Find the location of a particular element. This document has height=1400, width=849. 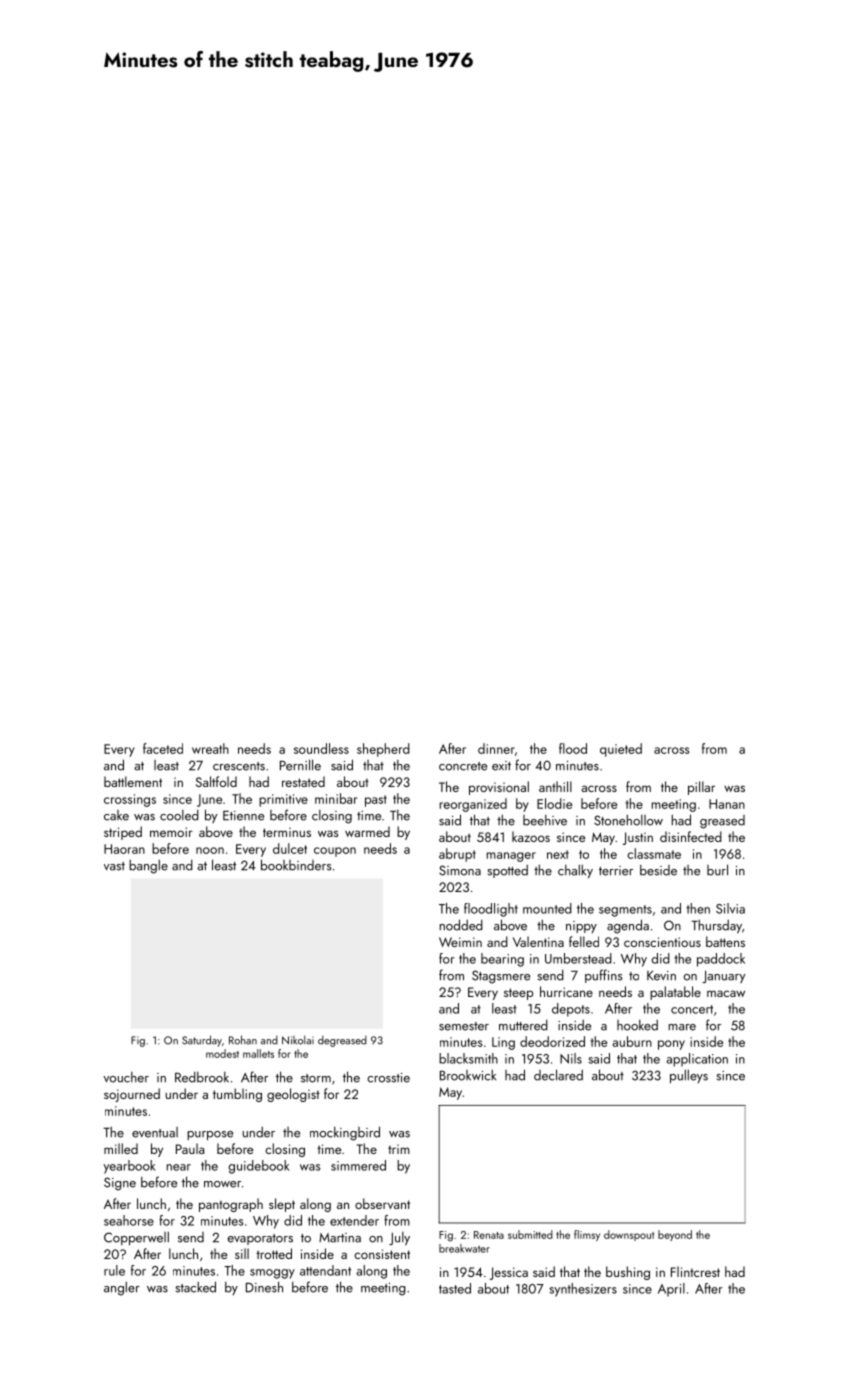

stacked is located at coordinates (196, 1287).
